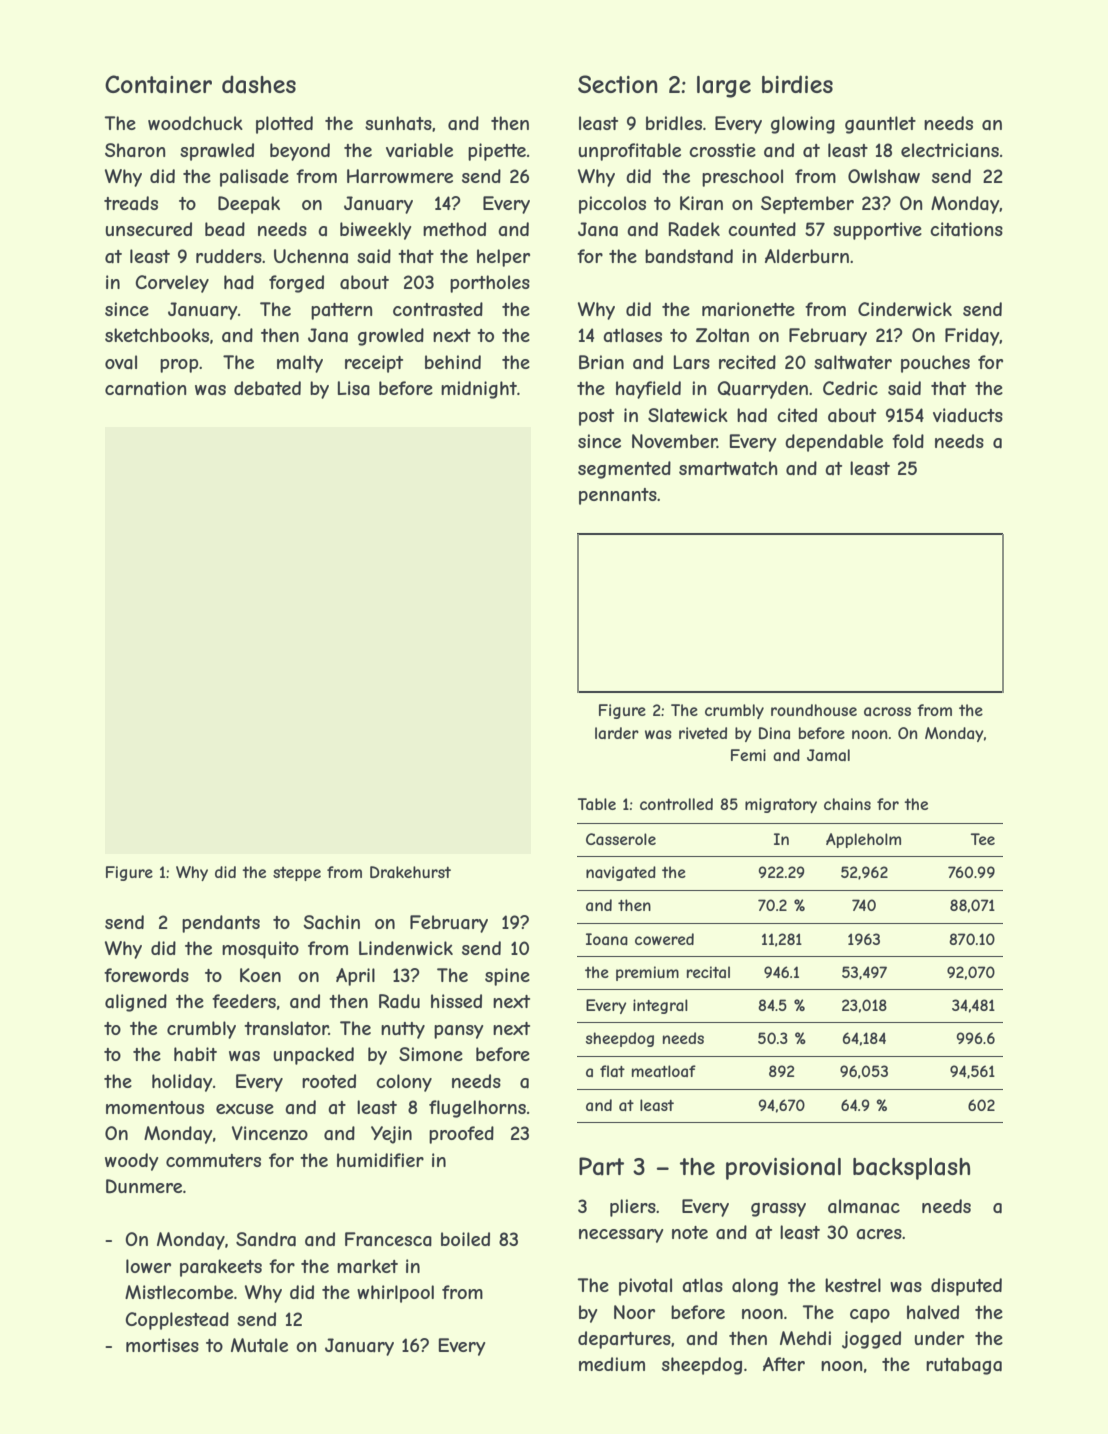 The image size is (1108, 1434). What do you see at coordinates (950, 150) in the image?
I see `electricians` at bounding box center [950, 150].
